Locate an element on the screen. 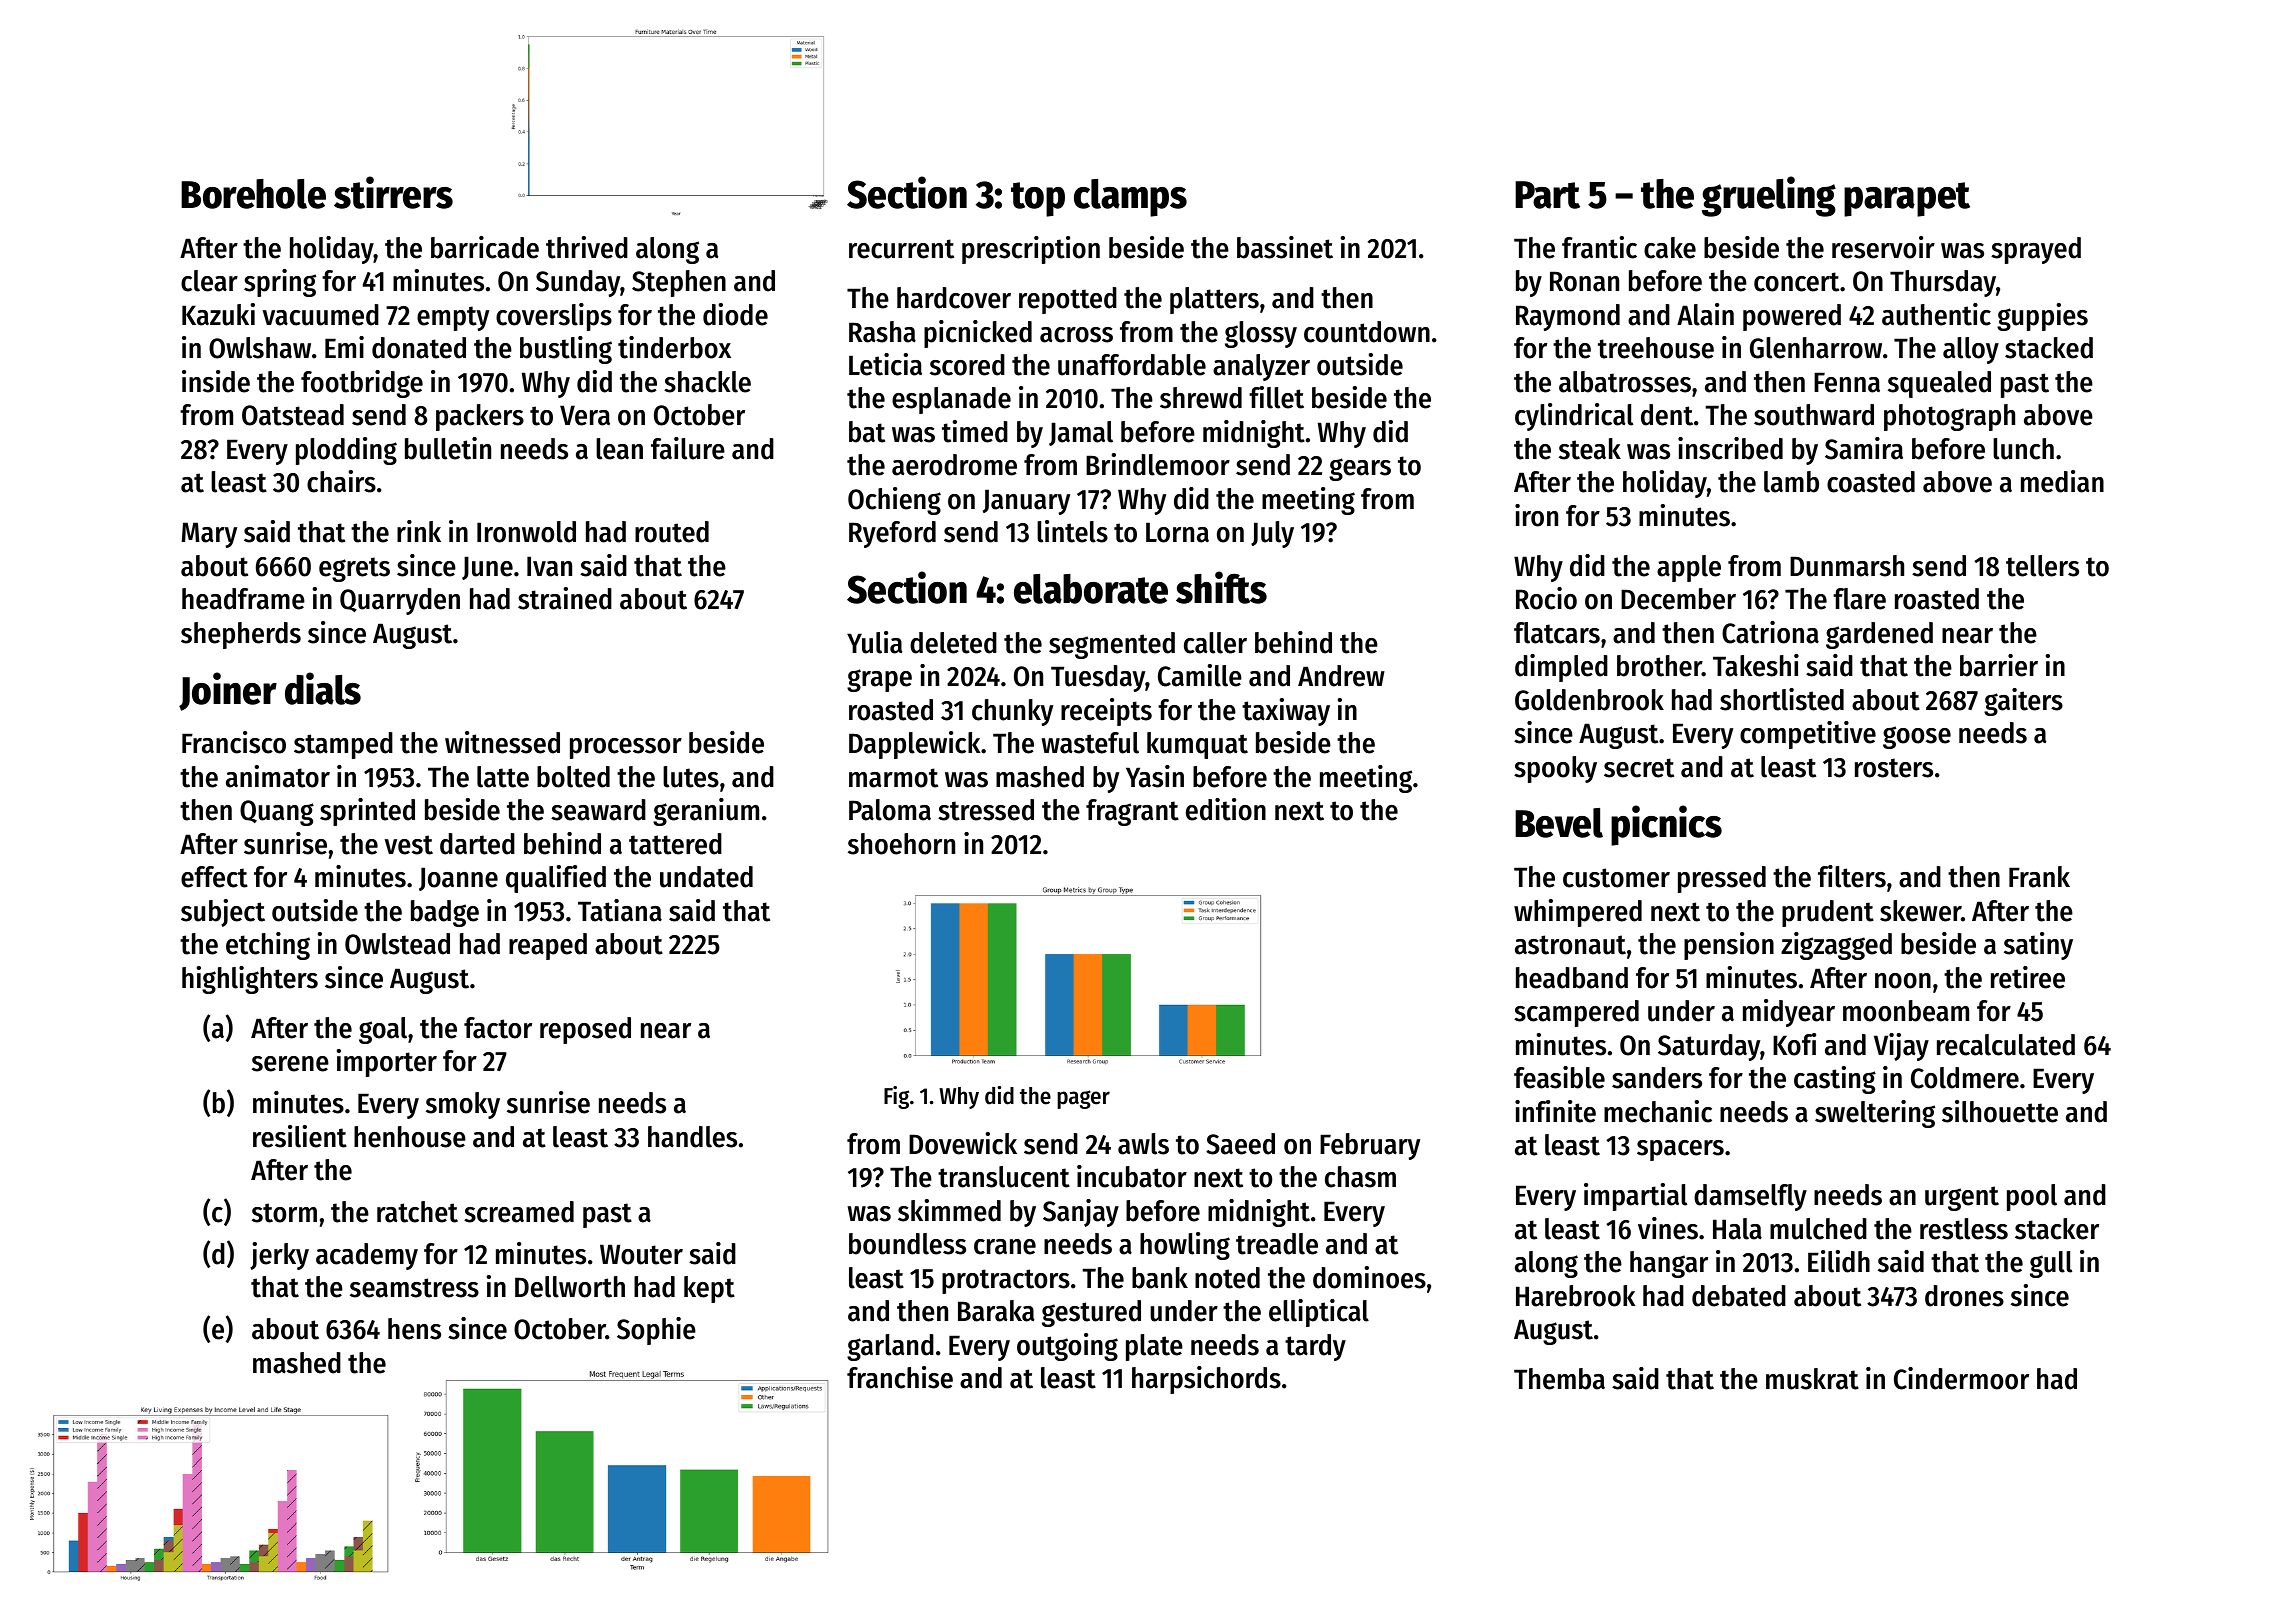 The width and height of the screenshot is (2292, 1620). receipts is located at coordinates (1106, 712).
